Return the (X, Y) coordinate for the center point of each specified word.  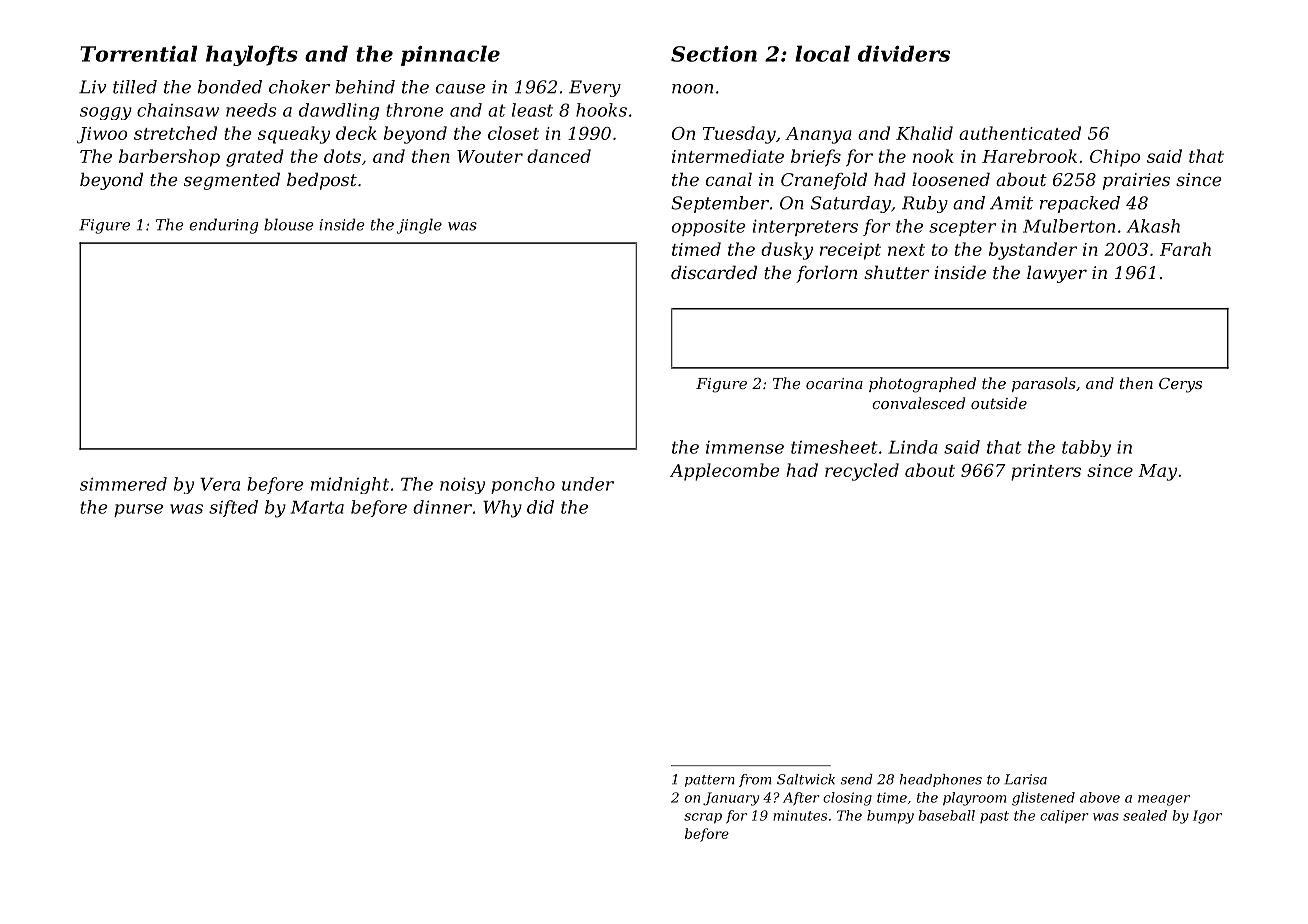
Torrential (138, 53)
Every (595, 88)
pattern (710, 781)
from (755, 780)
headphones (941, 780)
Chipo (1115, 158)
